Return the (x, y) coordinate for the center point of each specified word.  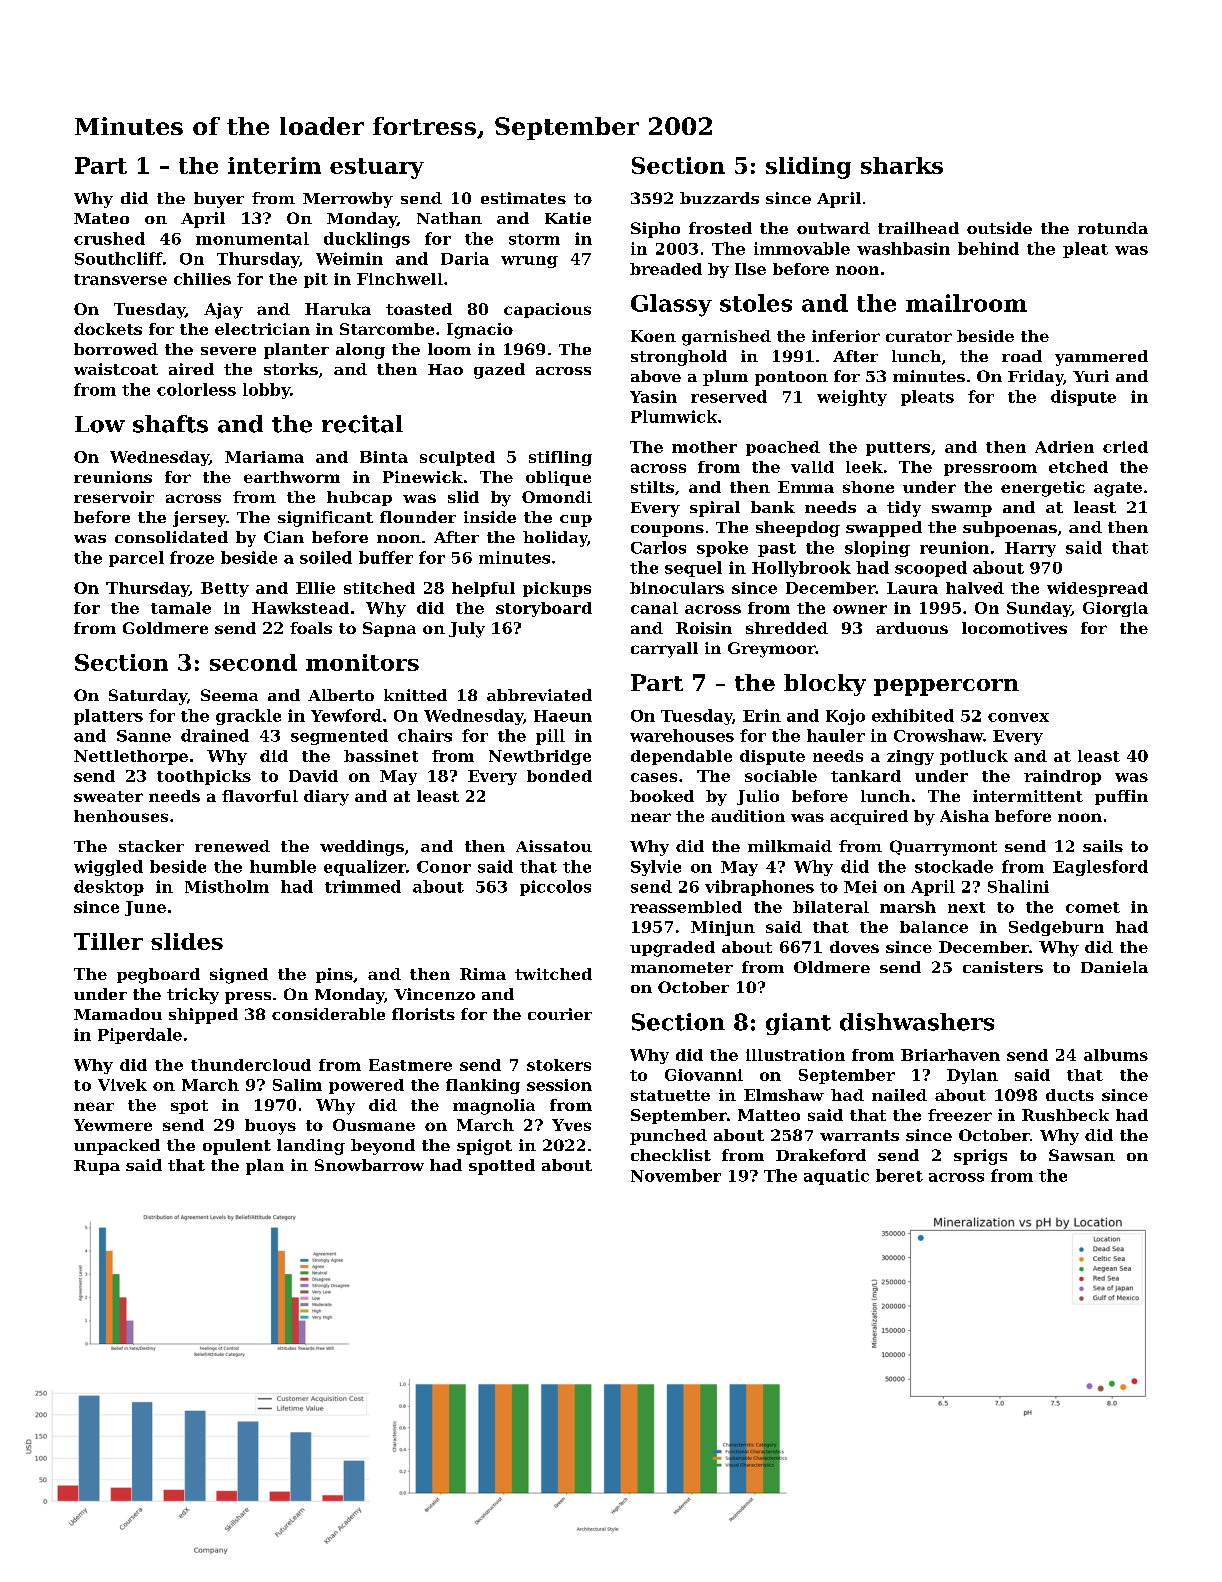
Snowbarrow (369, 1165)
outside (999, 228)
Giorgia (1115, 609)
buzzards (719, 198)
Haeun (563, 716)
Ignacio (480, 331)
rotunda (1113, 228)
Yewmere (113, 1125)
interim (274, 165)
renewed (232, 846)
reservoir (114, 497)
